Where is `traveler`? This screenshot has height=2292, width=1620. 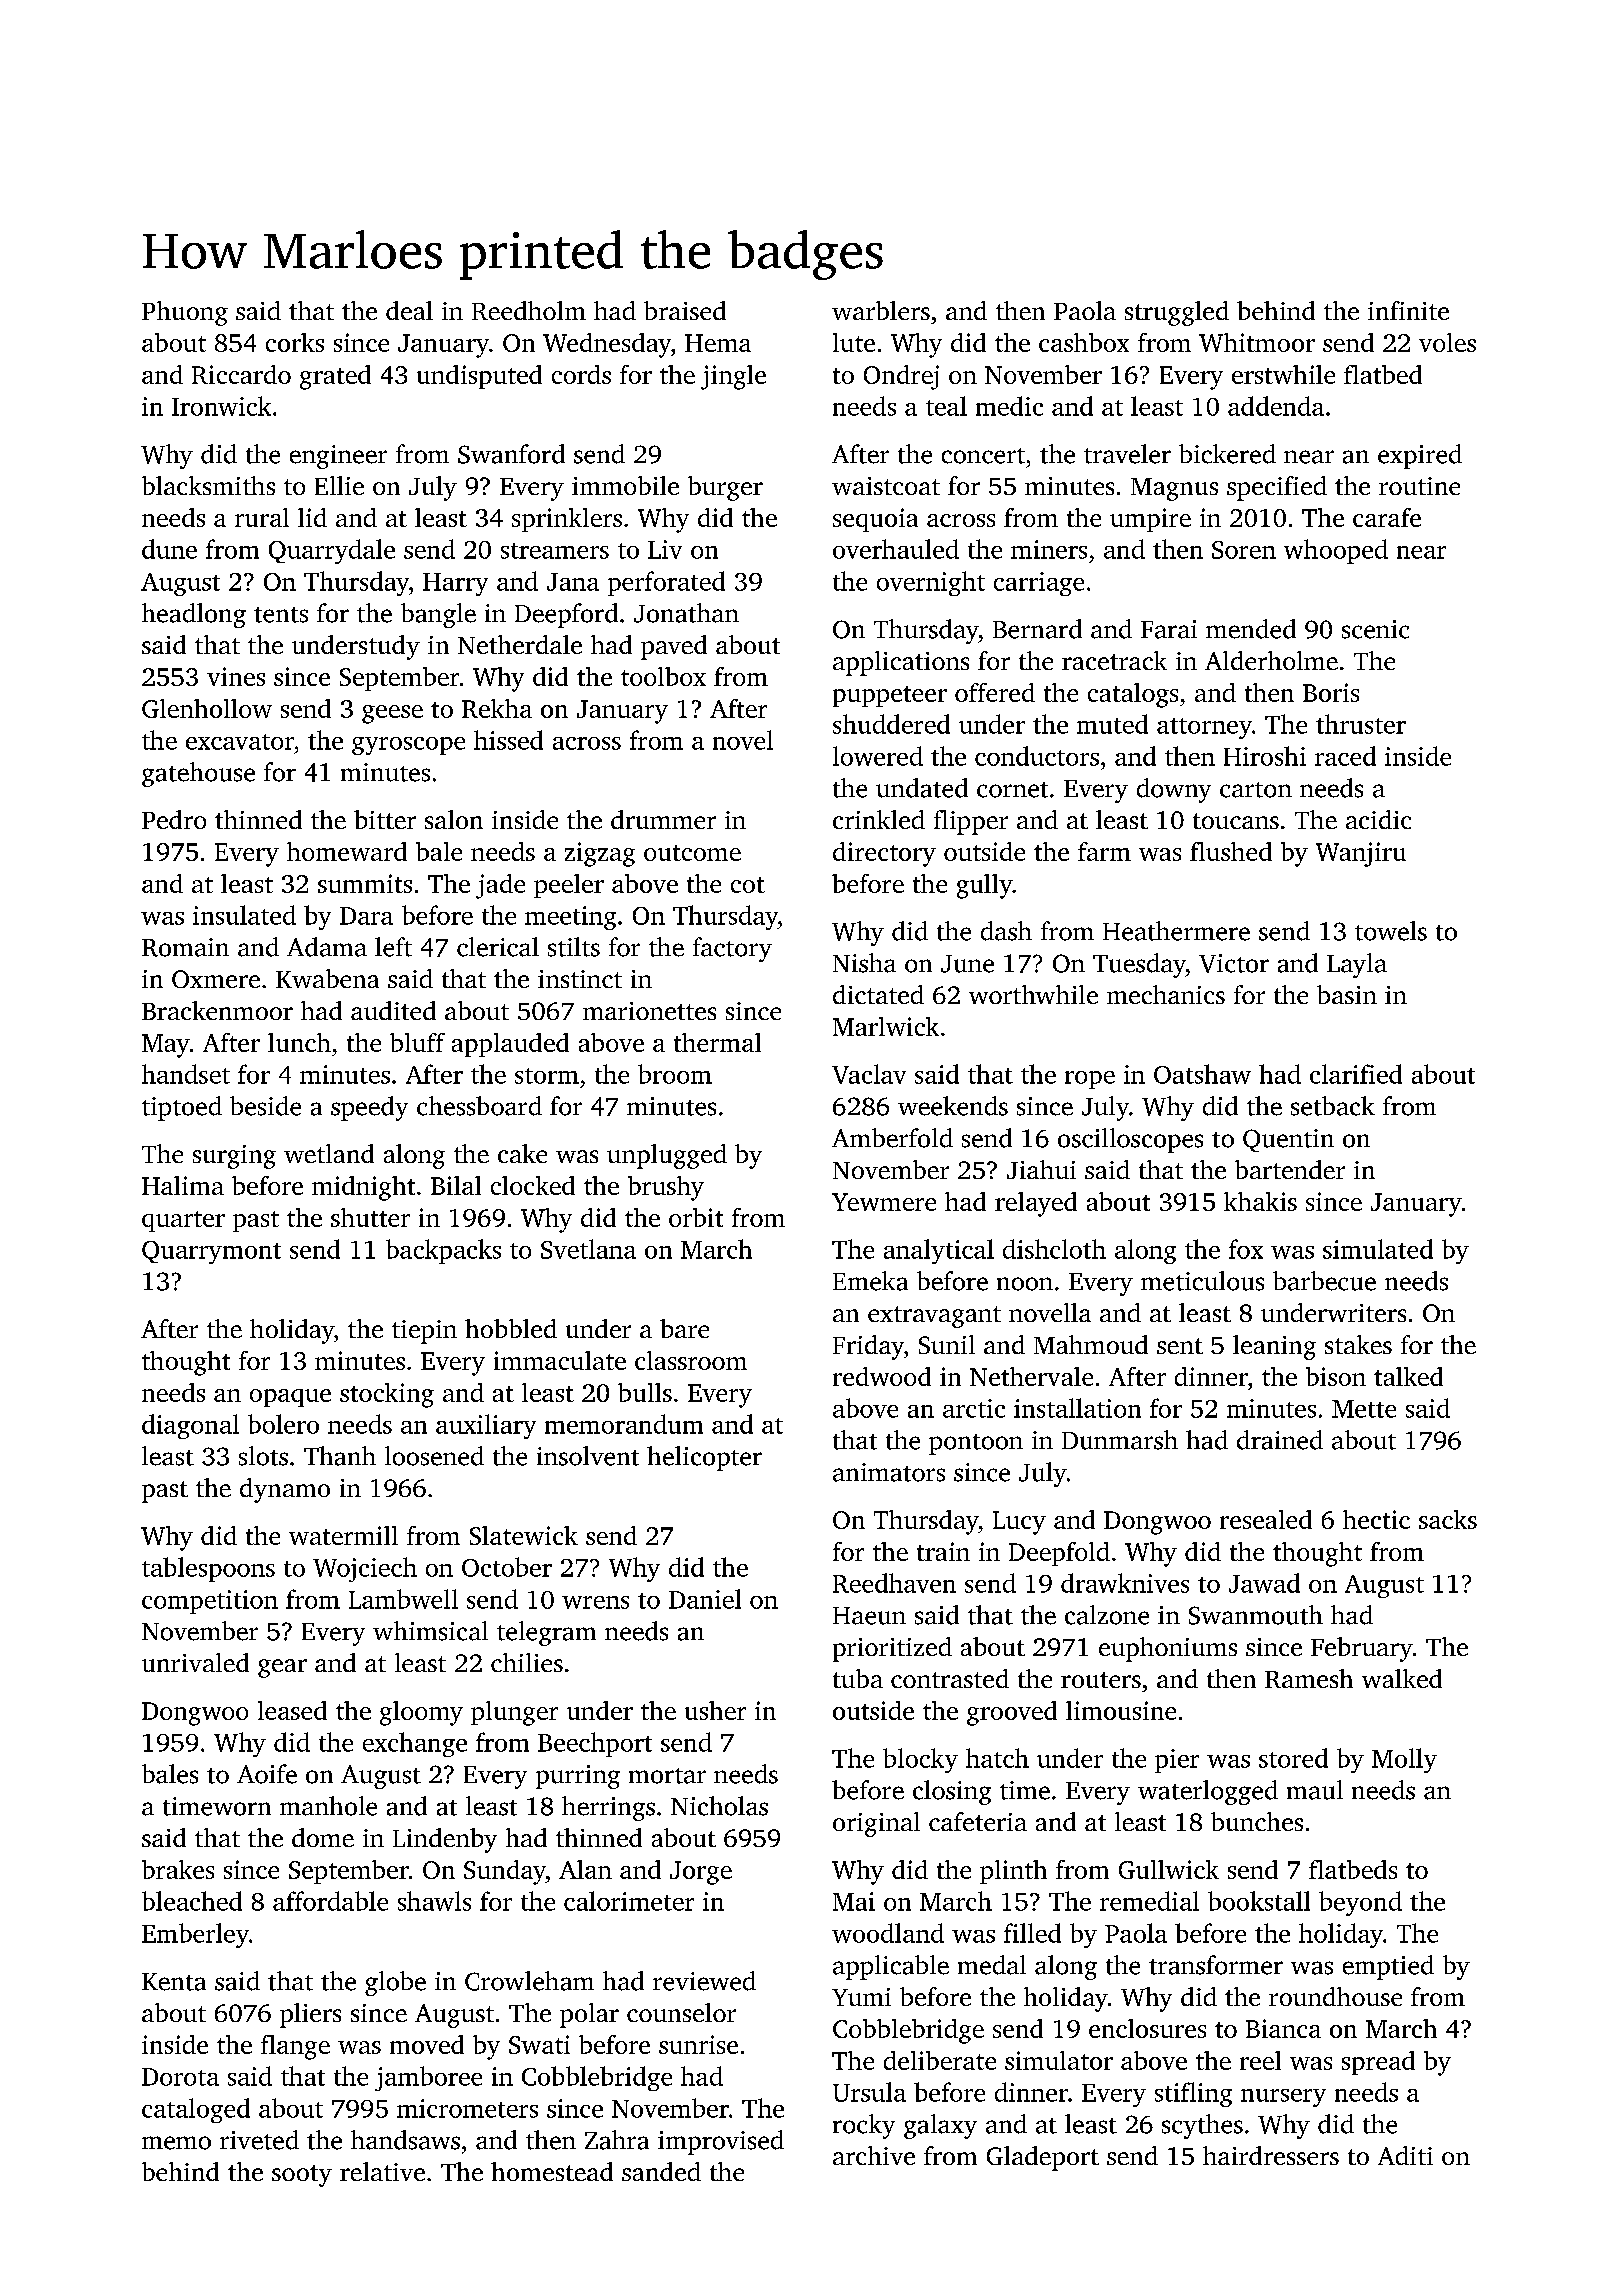 traveler is located at coordinates (1127, 454).
